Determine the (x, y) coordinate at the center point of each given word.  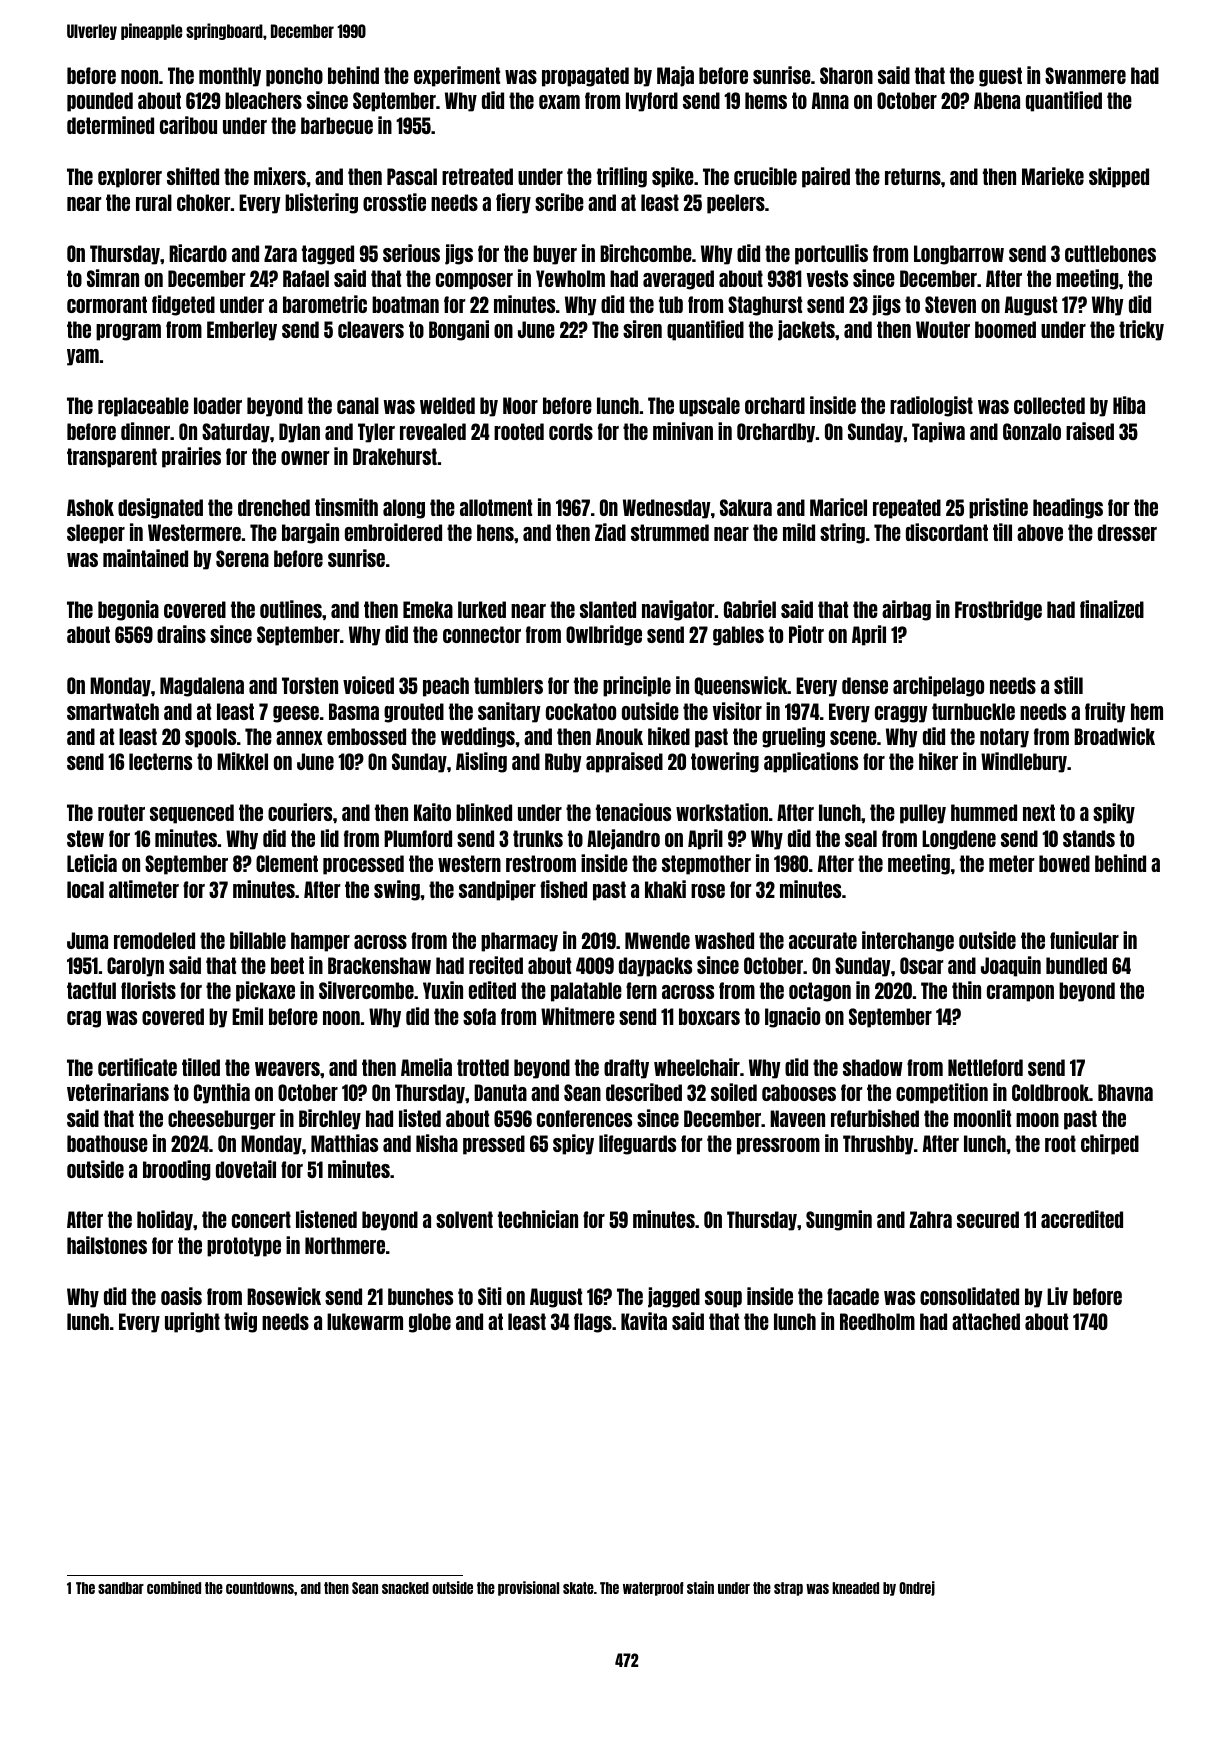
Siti (490, 1296)
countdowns (260, 1588)
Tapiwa (938, 432)
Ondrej (917, 1588)
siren (642, 329)
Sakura (746, 507)
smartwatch (113, 711)
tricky (1141, 330)
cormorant (107, 304)
